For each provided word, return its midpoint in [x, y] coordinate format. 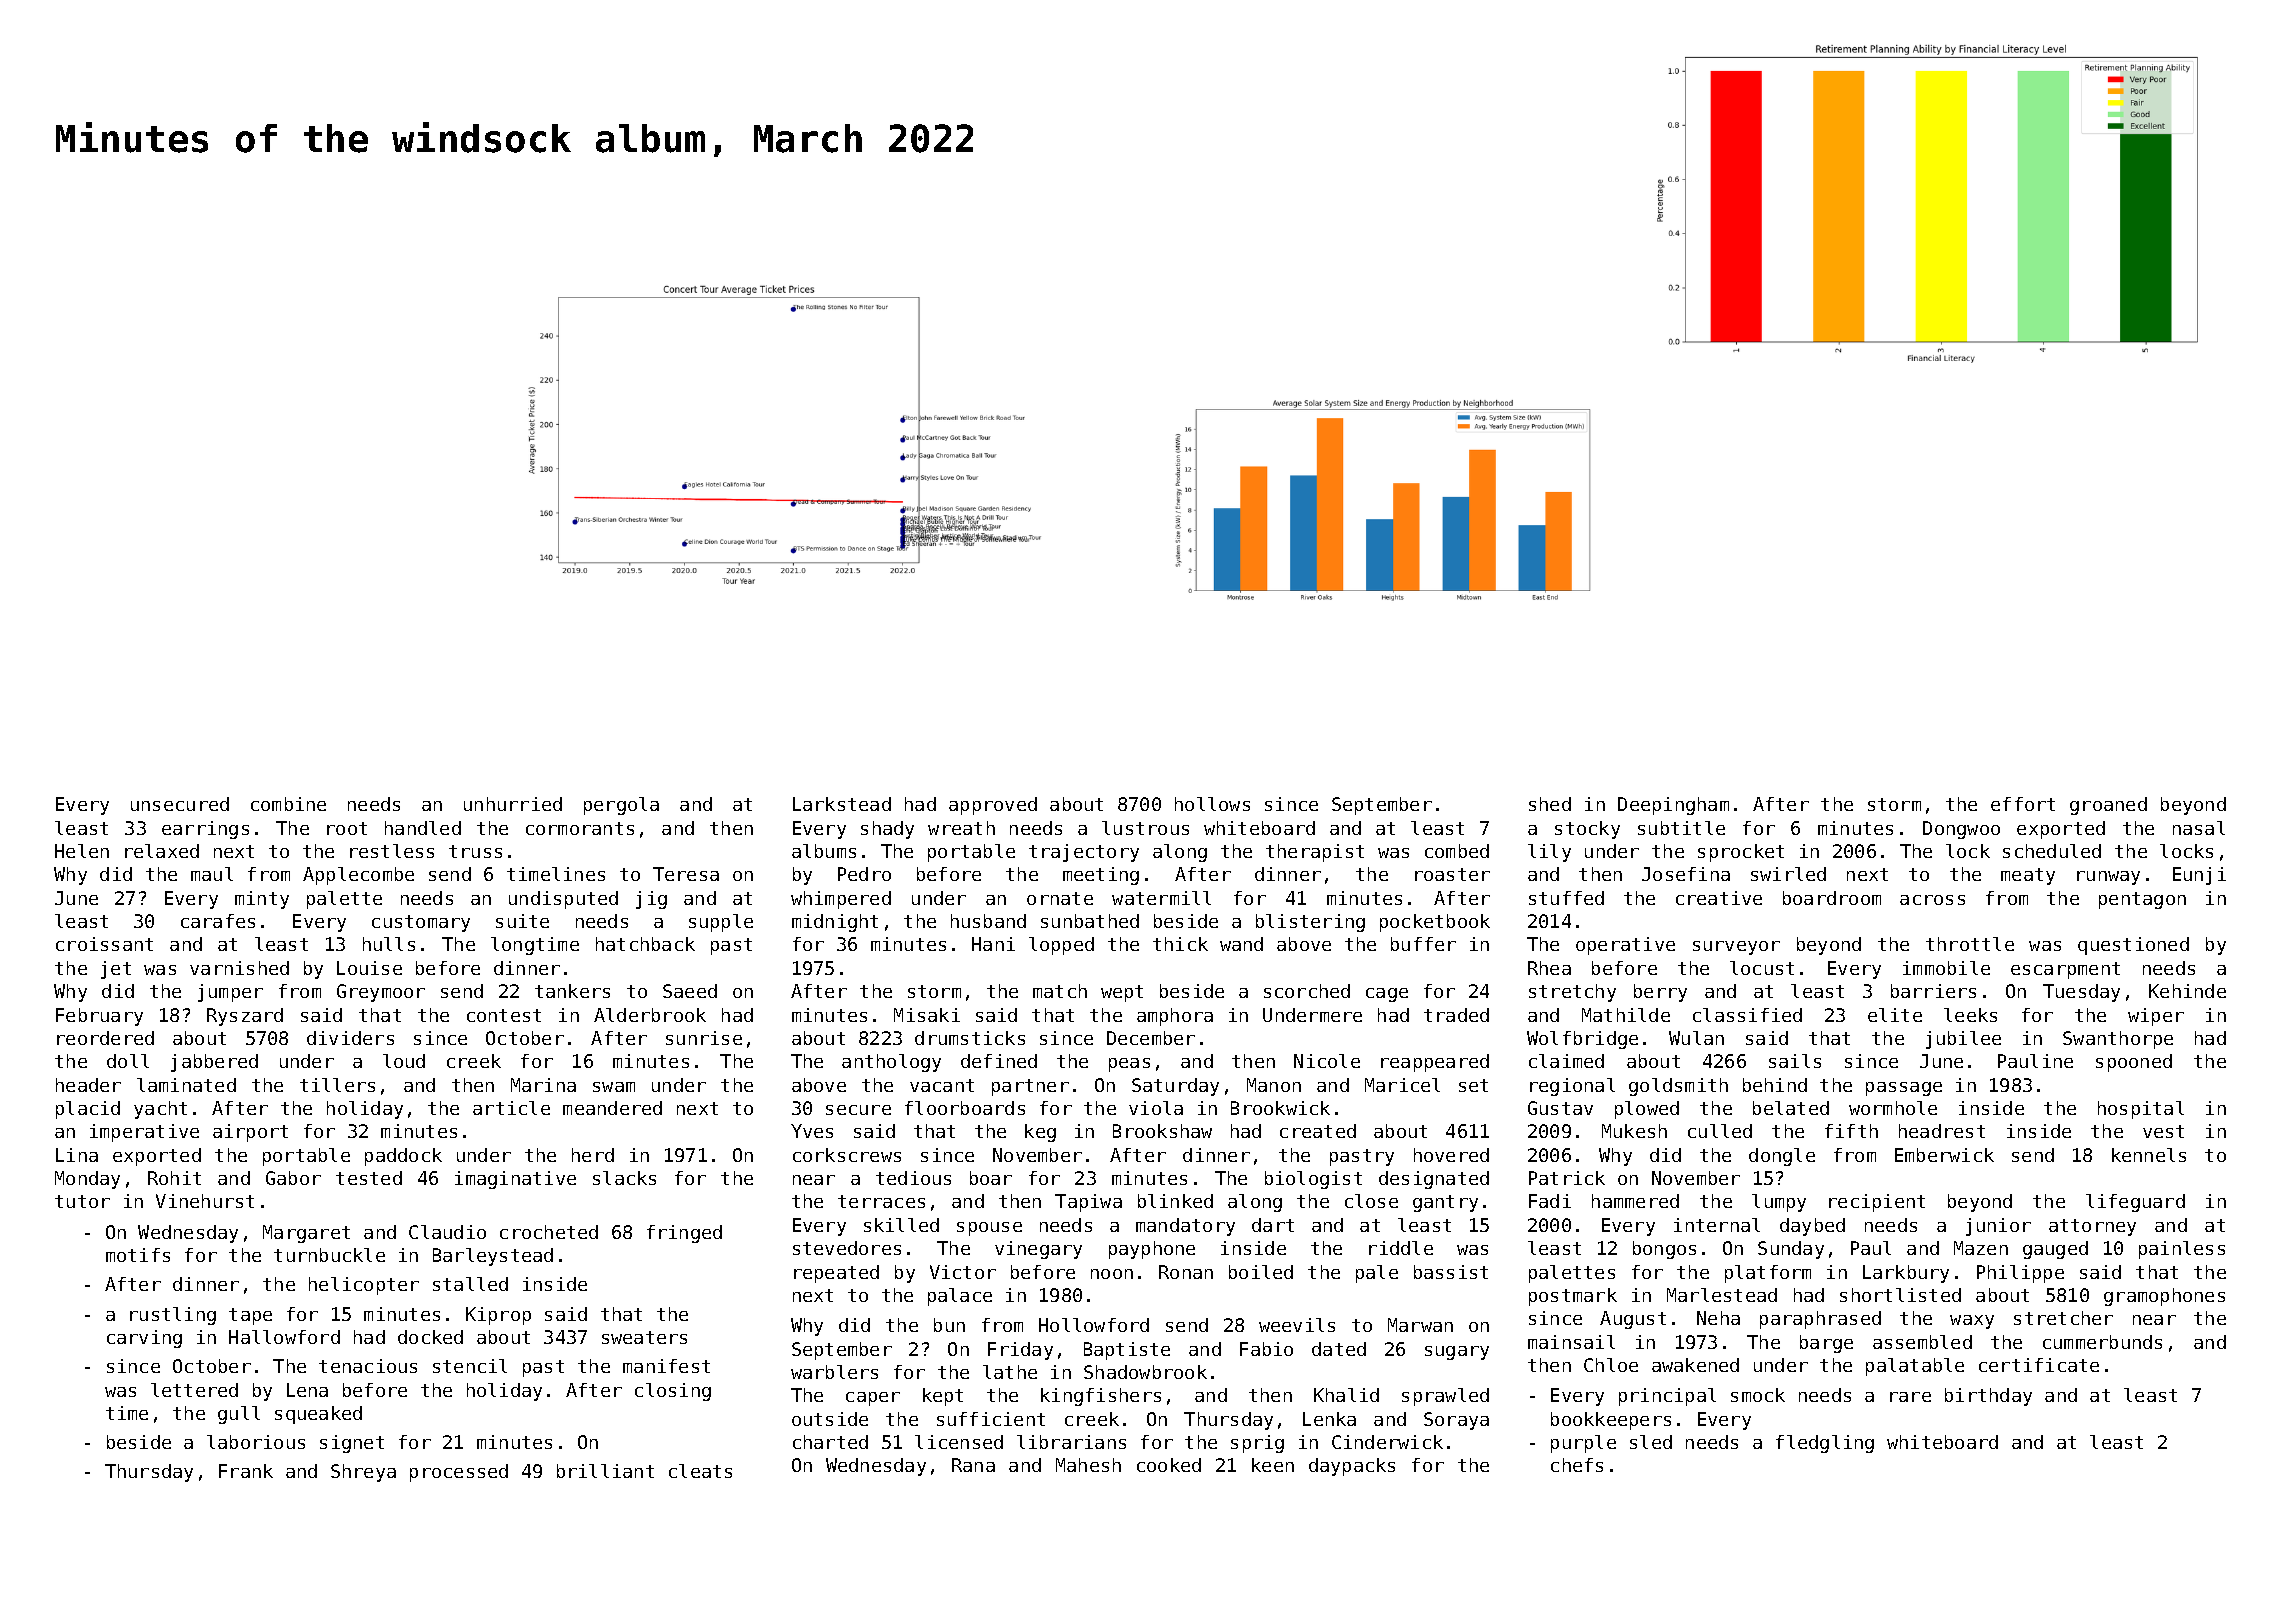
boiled [1261, 1272]
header [88, 1085]
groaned [2108, 806]
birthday [1988, 1397]
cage [1387, 995]
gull [239, 1415]
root [347, 828]
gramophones [2164, 1297]
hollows [1212, 804]
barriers [1933, 991]
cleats [700, 1471]
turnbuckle [329, 1255]
